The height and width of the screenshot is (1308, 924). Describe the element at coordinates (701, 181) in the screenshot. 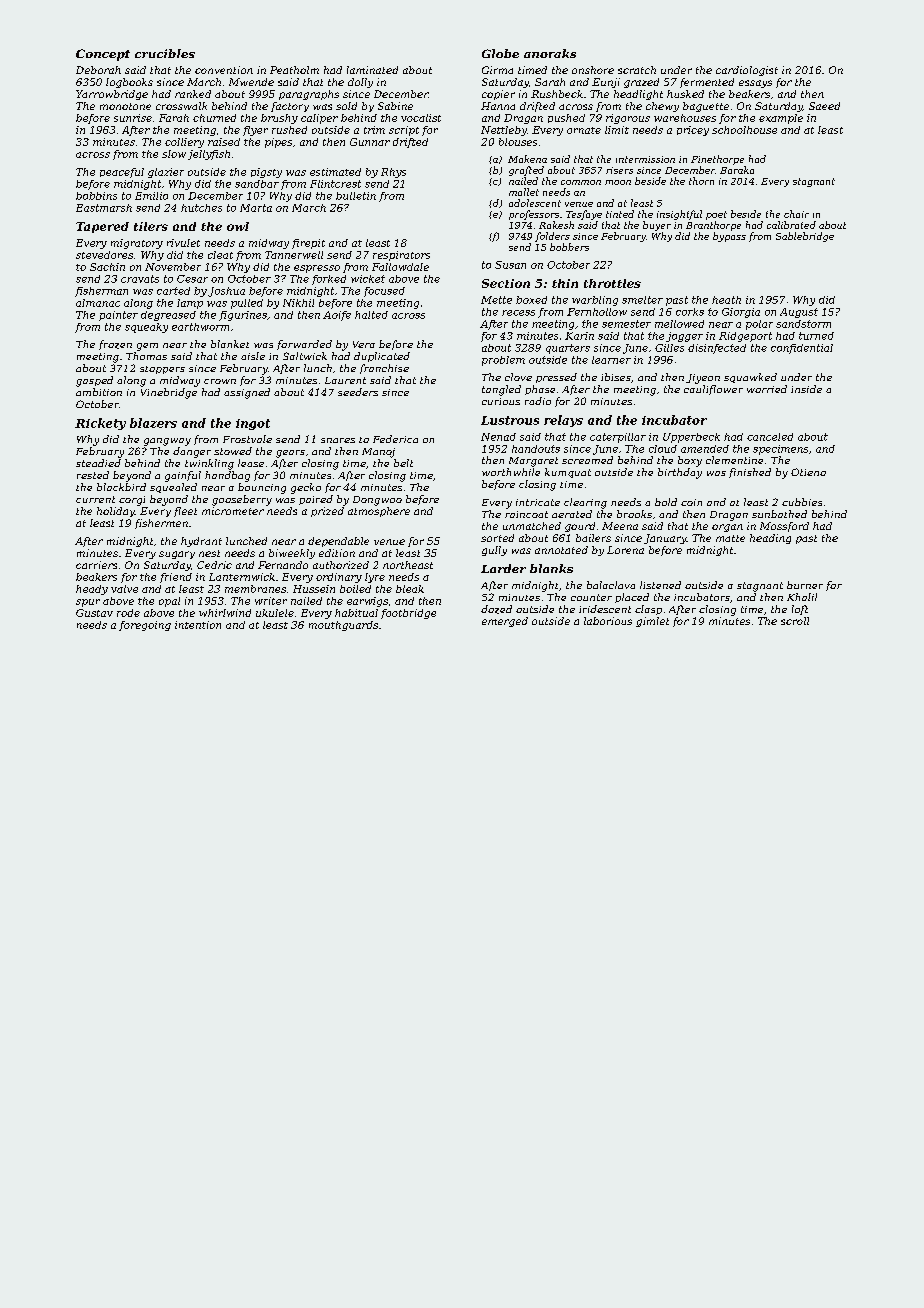

I see `thorn` at that location.
